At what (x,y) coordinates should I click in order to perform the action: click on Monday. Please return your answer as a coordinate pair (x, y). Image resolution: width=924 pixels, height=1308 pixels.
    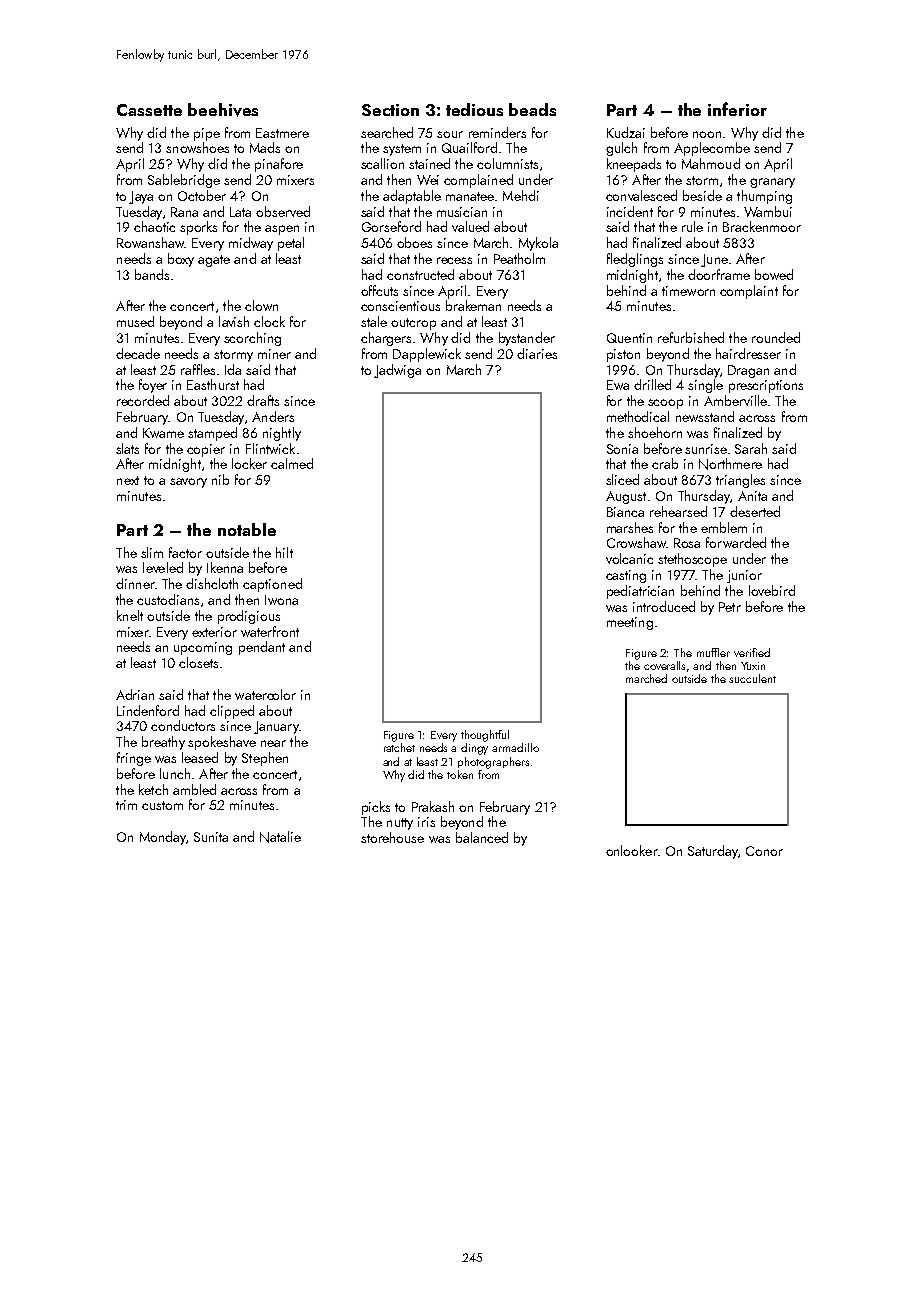
    Looking at the image, I should click on (163, 838).
